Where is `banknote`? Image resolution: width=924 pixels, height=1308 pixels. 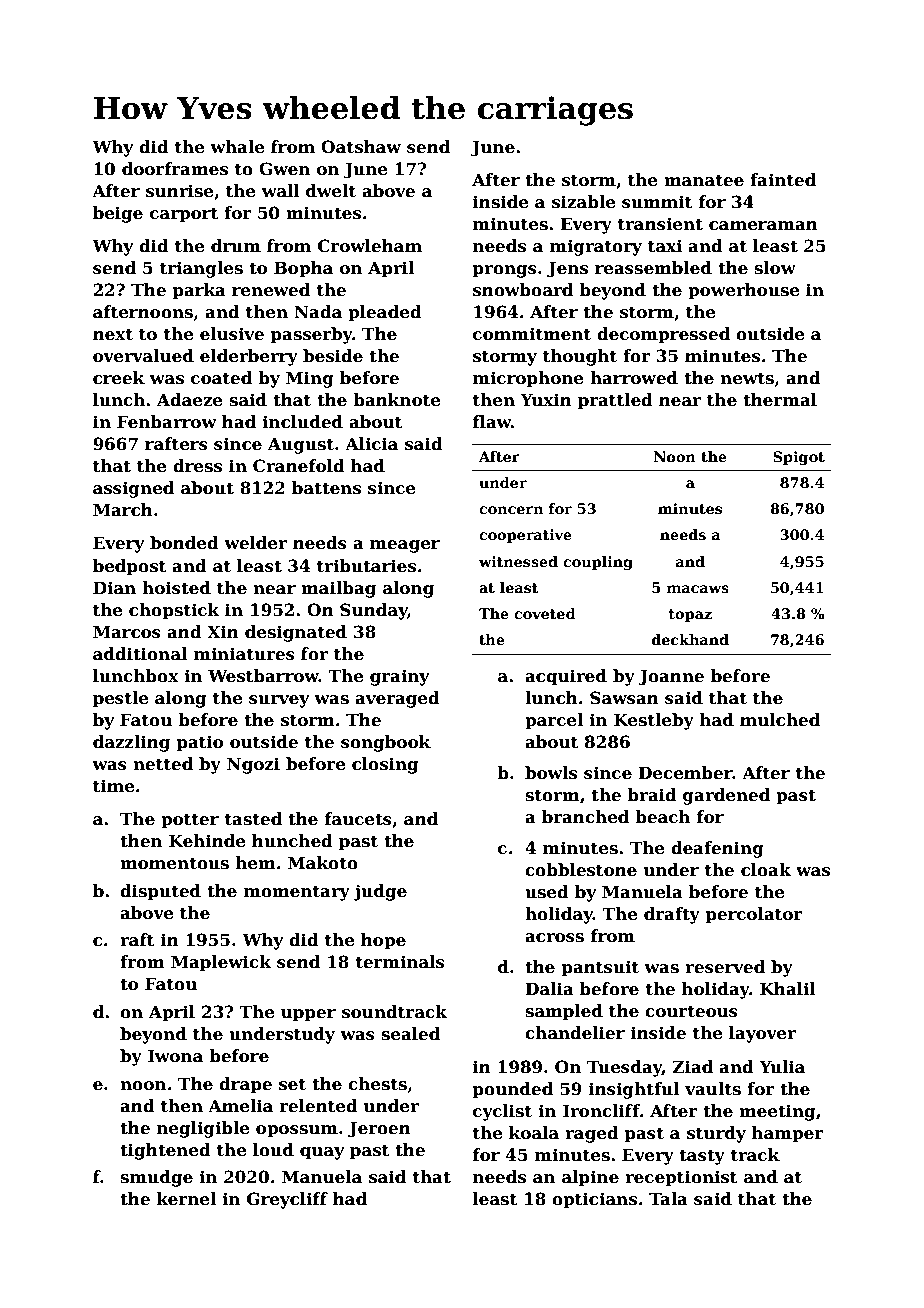
banknote is located at coordinates (396, 400).
